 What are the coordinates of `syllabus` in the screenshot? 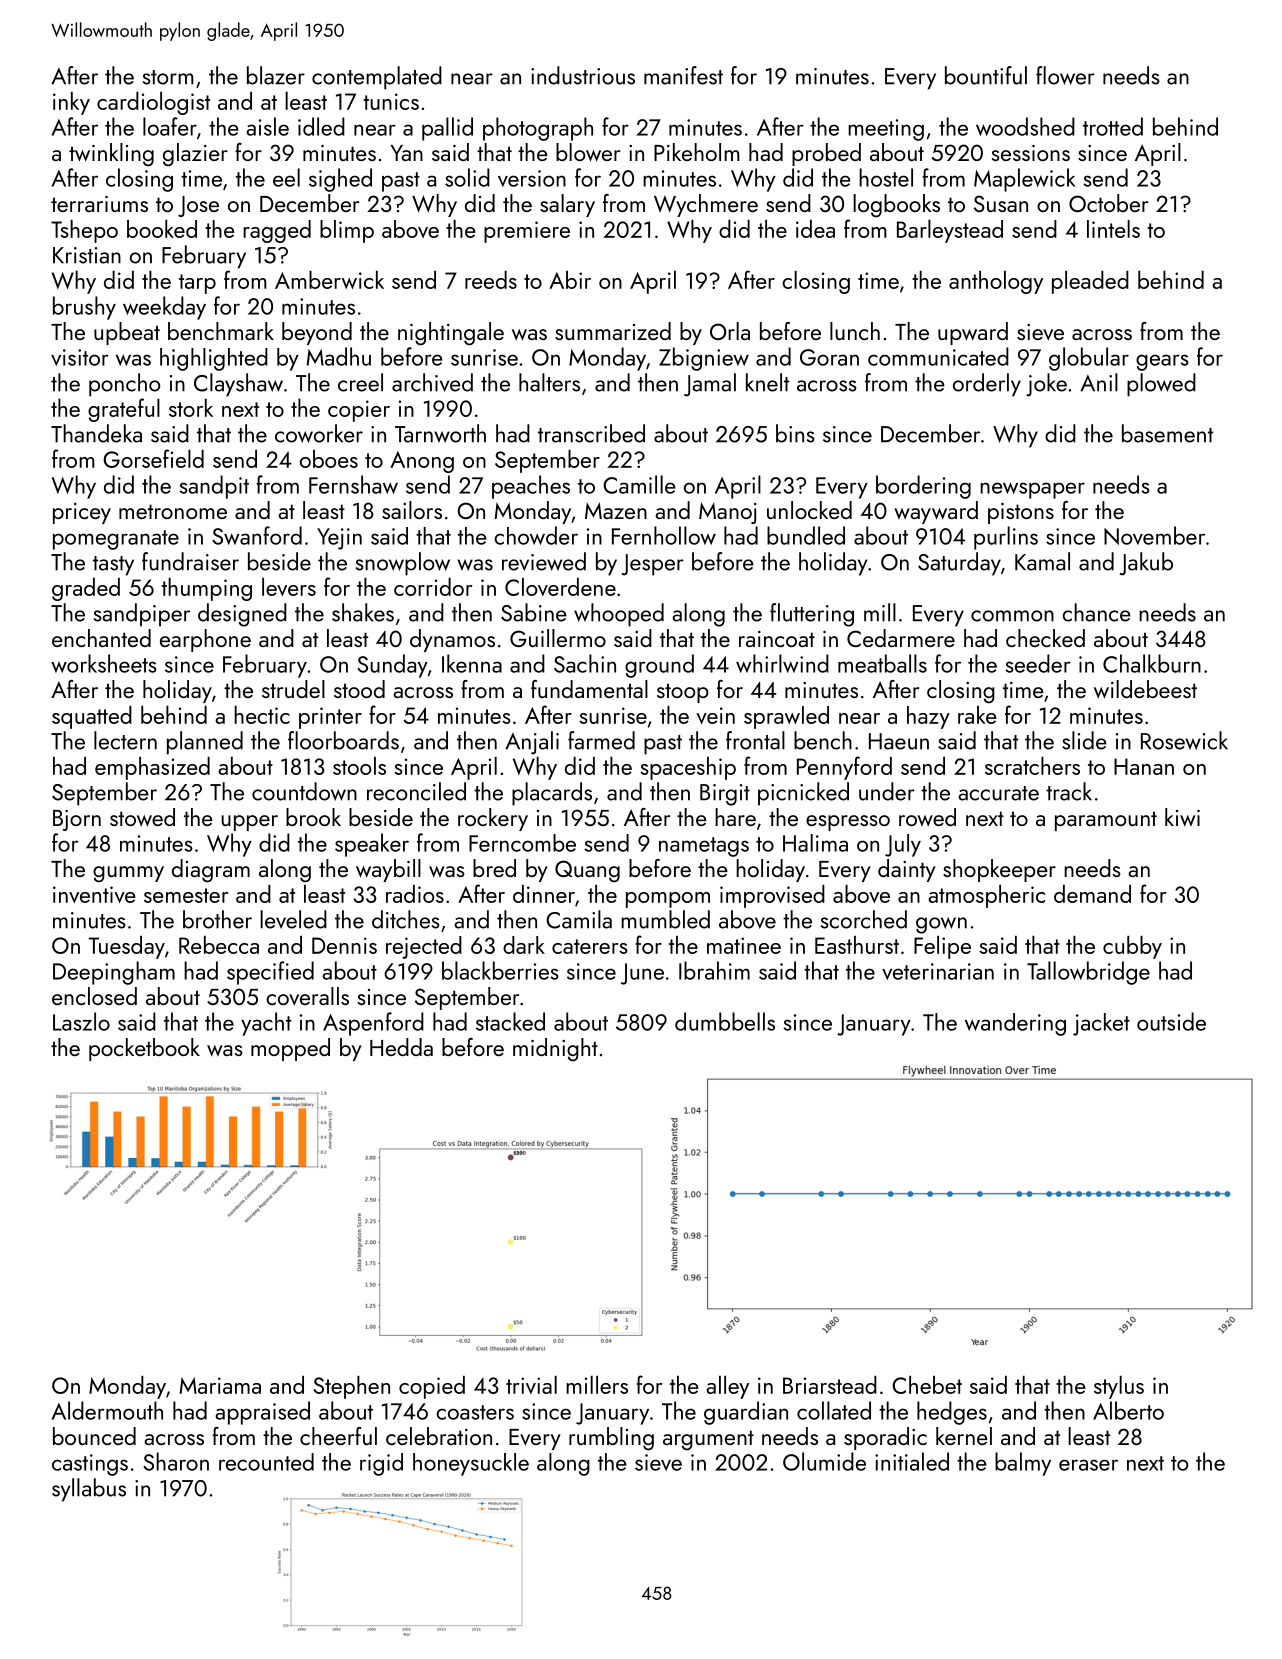 It's located at (89, 1490).
